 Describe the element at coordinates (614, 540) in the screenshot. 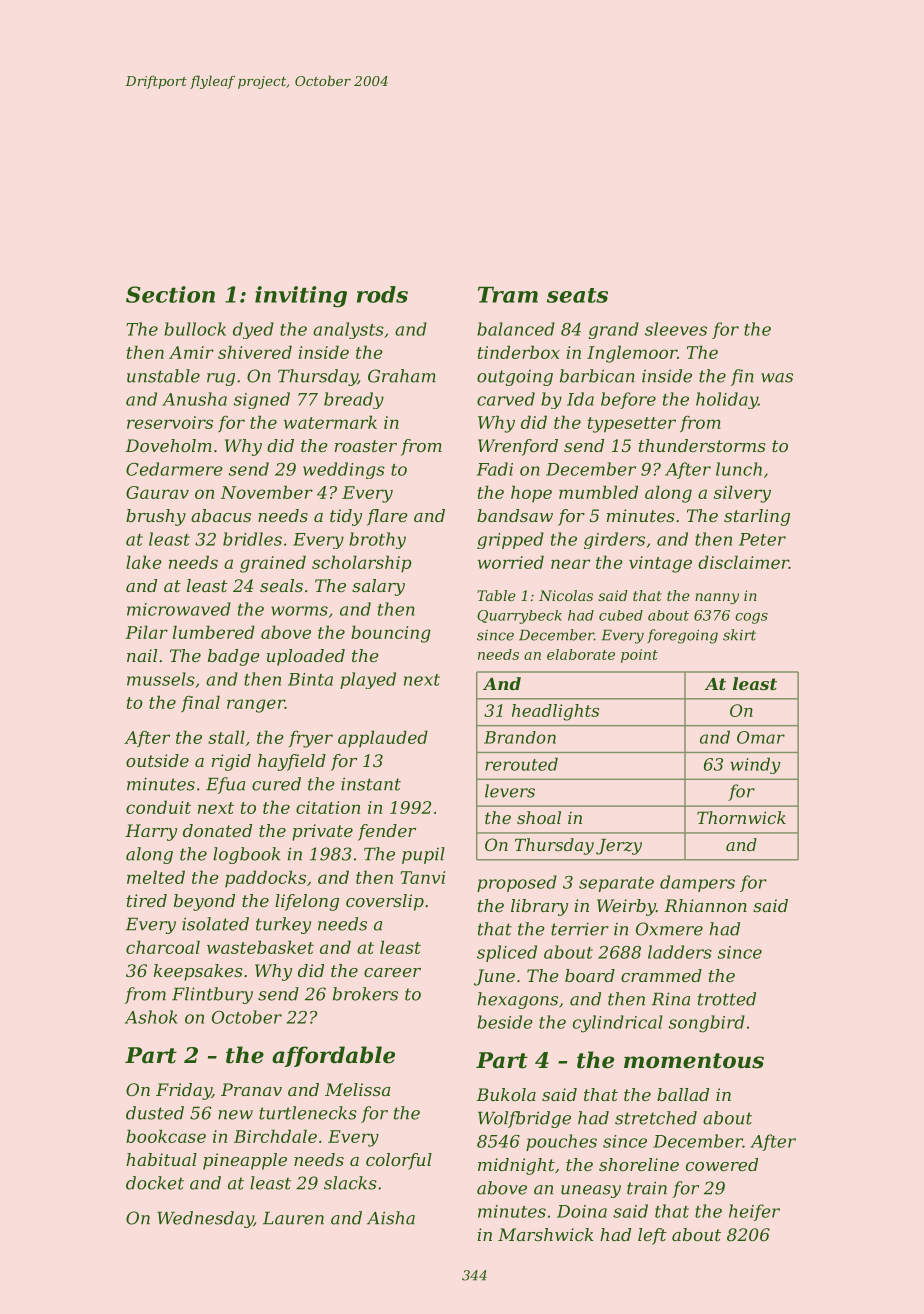

I see `girders` at that location.
